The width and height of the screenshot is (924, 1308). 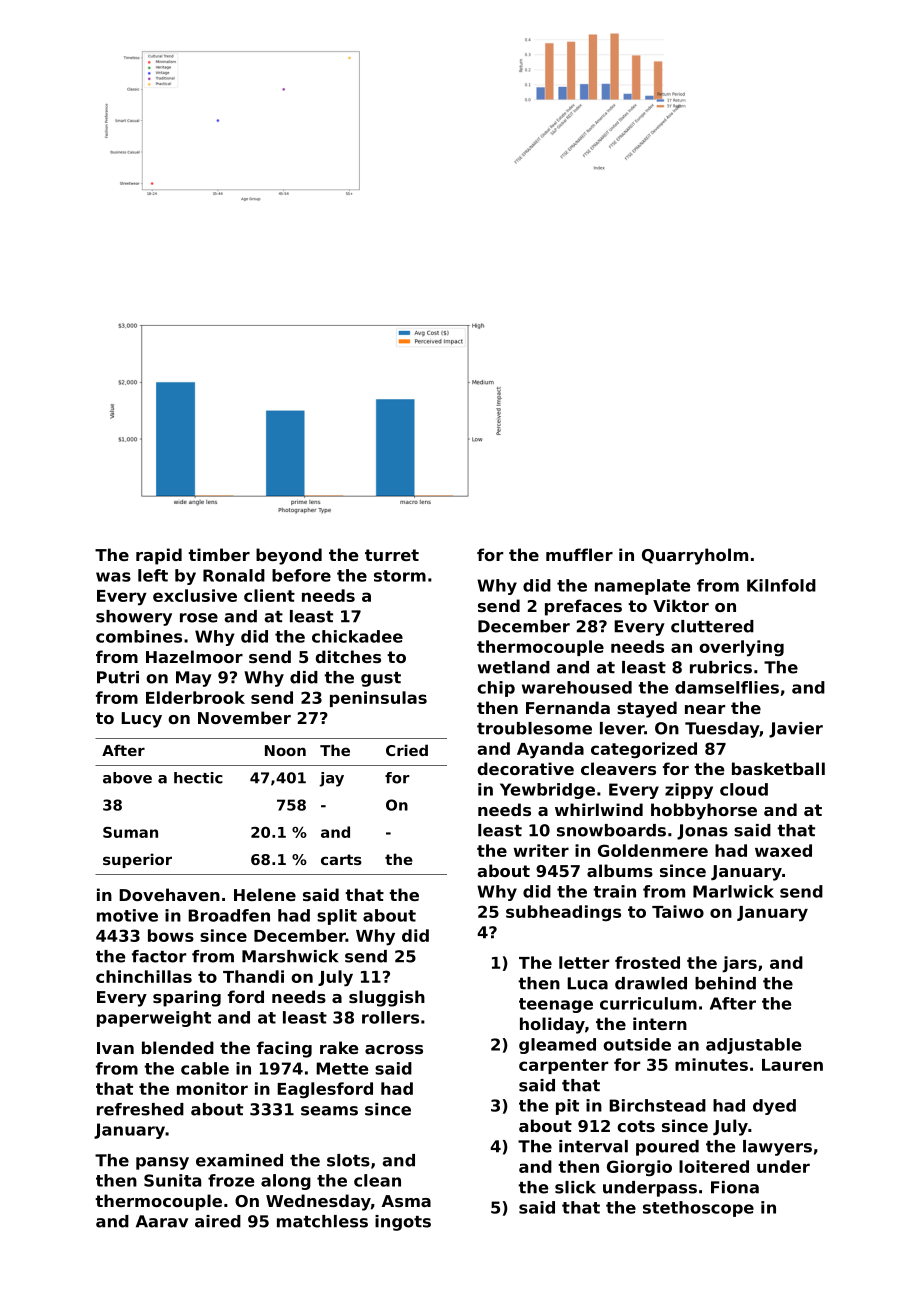 I want to click on prefaces, so click(x=583, y=607).
